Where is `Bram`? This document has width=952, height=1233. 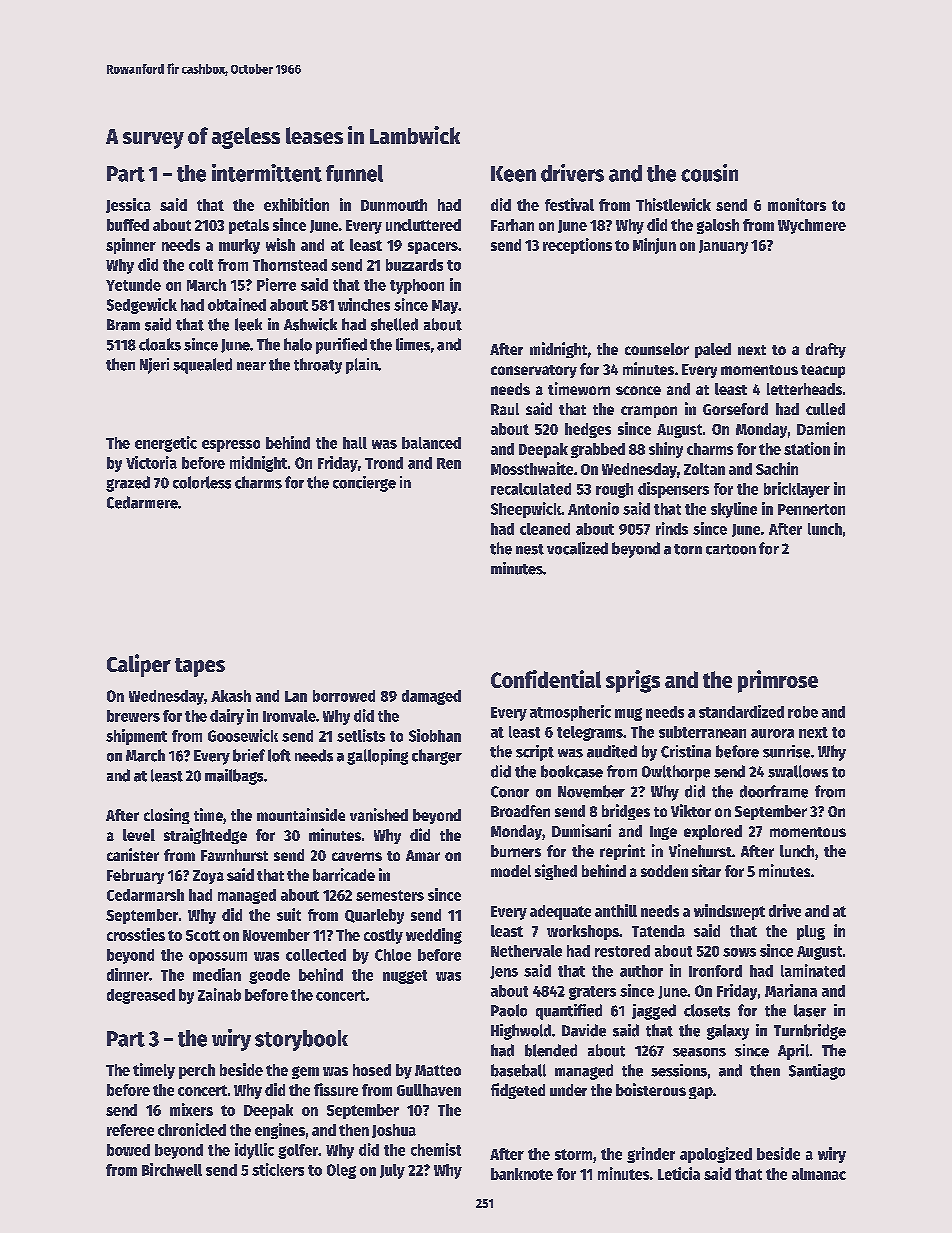 Bram is located at coordinates (123, 325).
